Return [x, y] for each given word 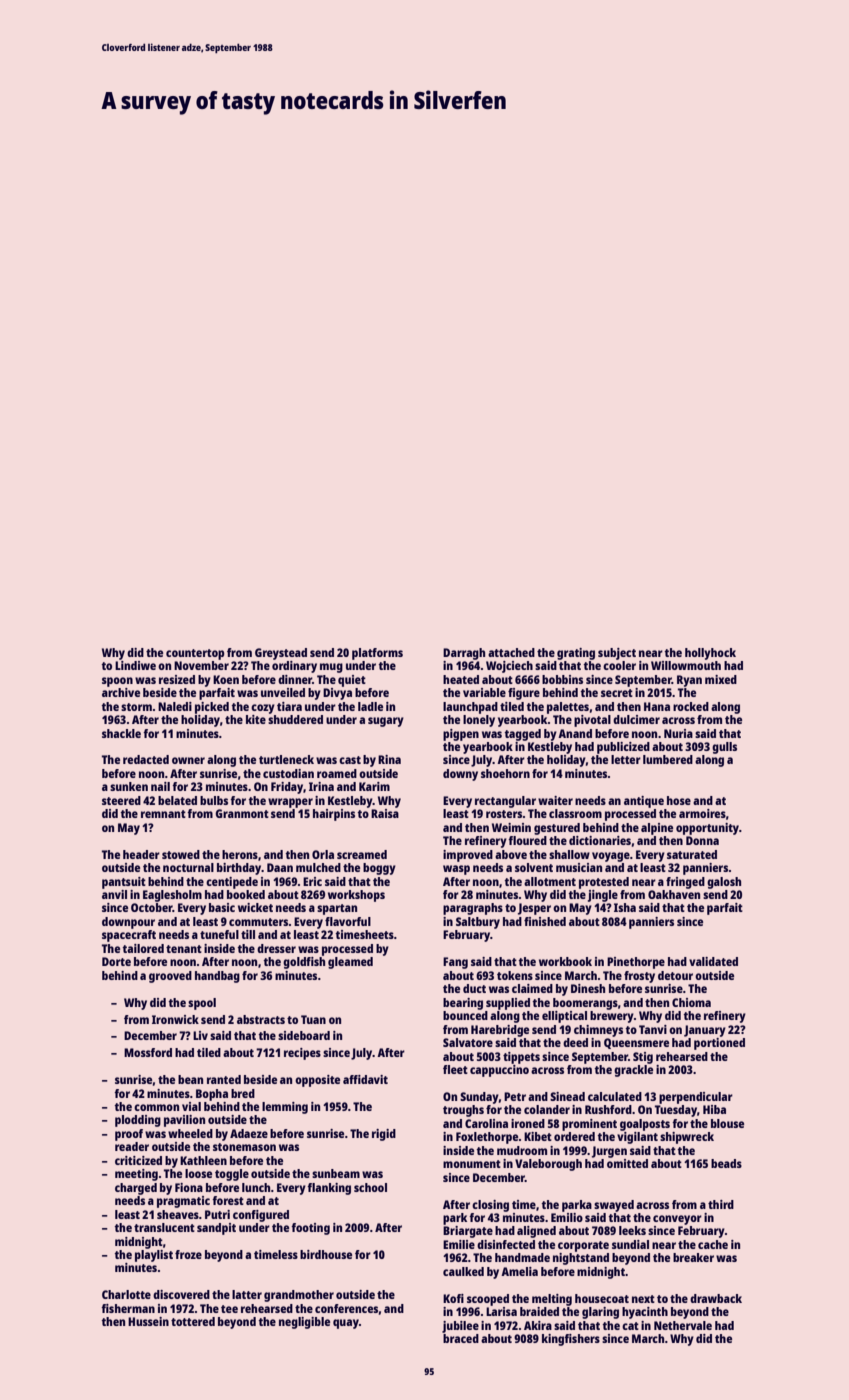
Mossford [148, 1052]
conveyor [677, 1220]
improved [468, 856]
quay [346, 1324]
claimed [532, 988]
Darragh [464, 654]
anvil [114, 894]
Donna [702, 840]
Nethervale [683, 1325]
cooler [619, 665]
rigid [384, 1135]
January [705, 1031]
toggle [232, 1175]
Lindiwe [135, 665]
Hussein [148, 1321]
